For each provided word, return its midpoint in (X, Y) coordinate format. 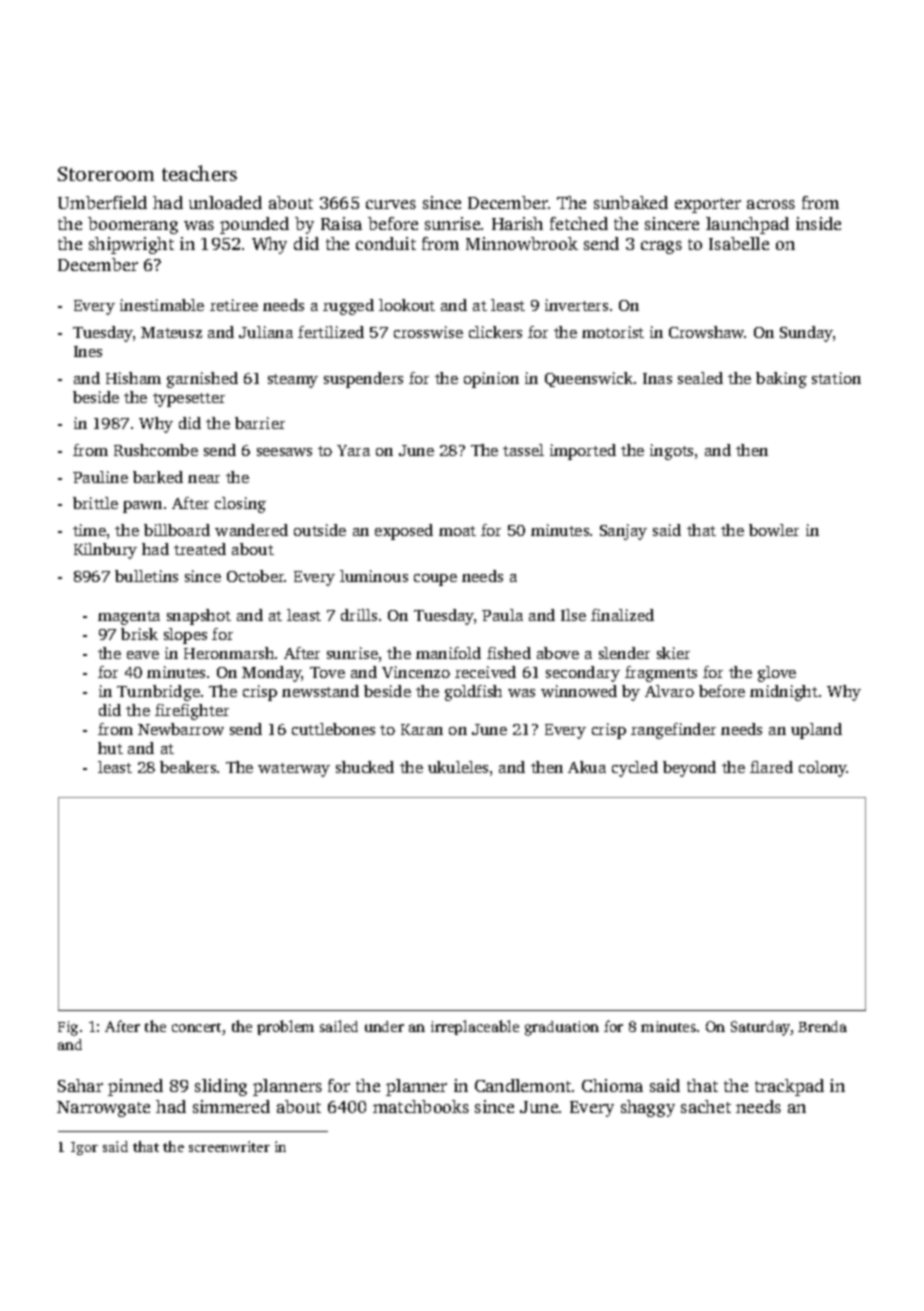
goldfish (473, 693)
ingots (671, 452)
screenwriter (229, 1146)
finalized (622, 615)
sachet (706, 1106)
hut (110, 748)
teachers (199, 173)
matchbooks (421, 1106)
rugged (348, 307)
